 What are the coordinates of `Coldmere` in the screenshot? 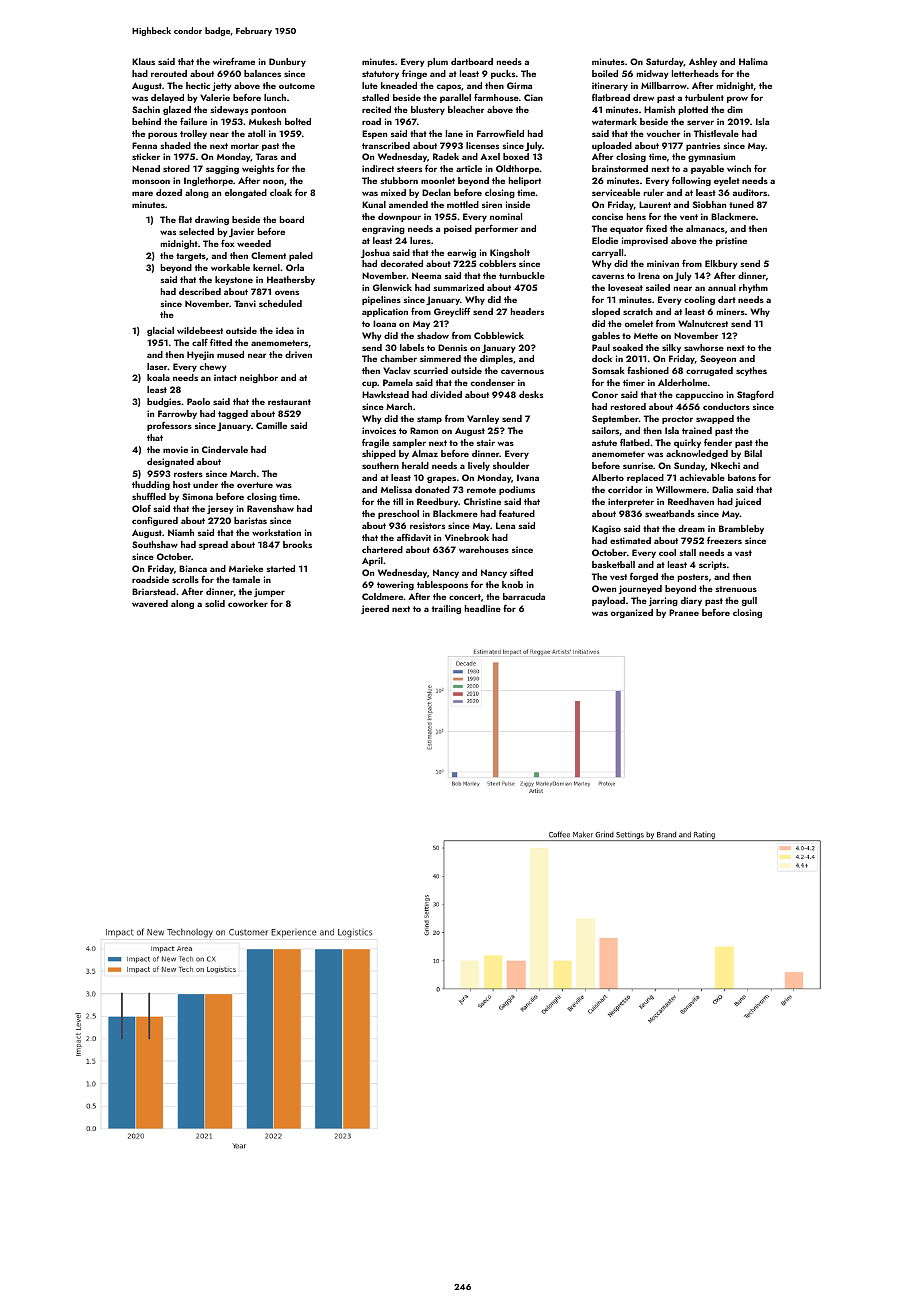 It's located at (382, 596).
